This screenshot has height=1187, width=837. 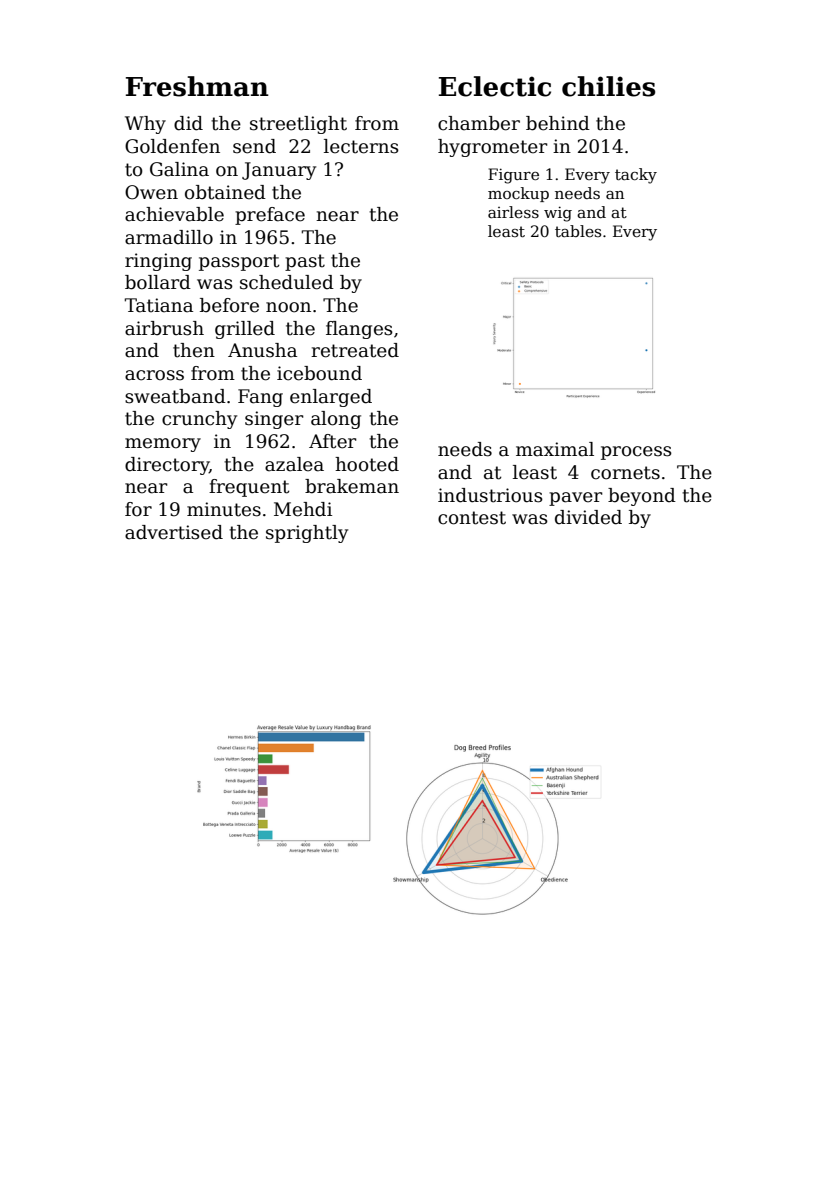 What do you see at coordinates (636, 453) in the screenshot?
I see `process` at bounding box center [636, 453].
